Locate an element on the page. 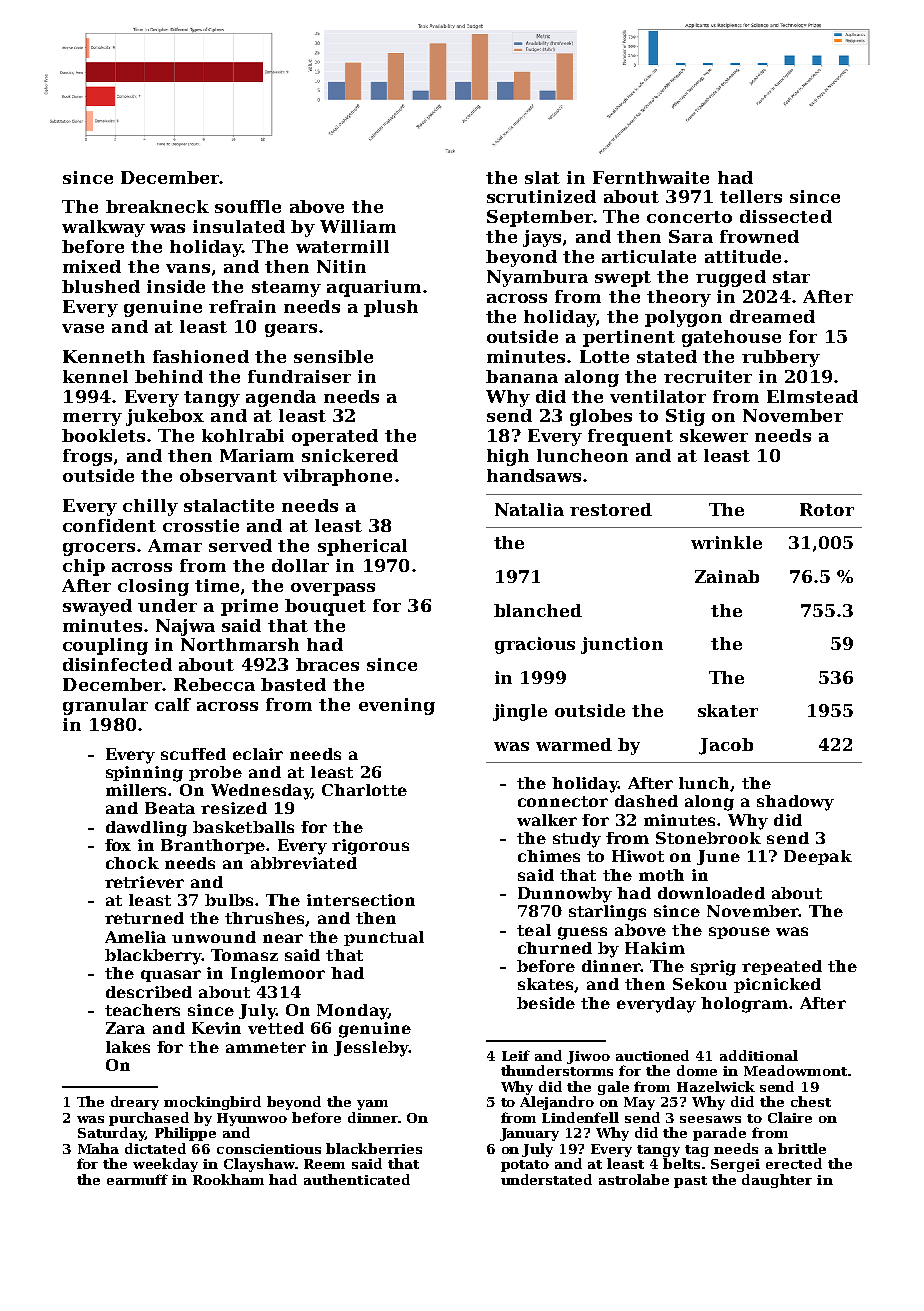 This image has height=1311, width=924. earmuff is located at coordinates (137, 1179).
